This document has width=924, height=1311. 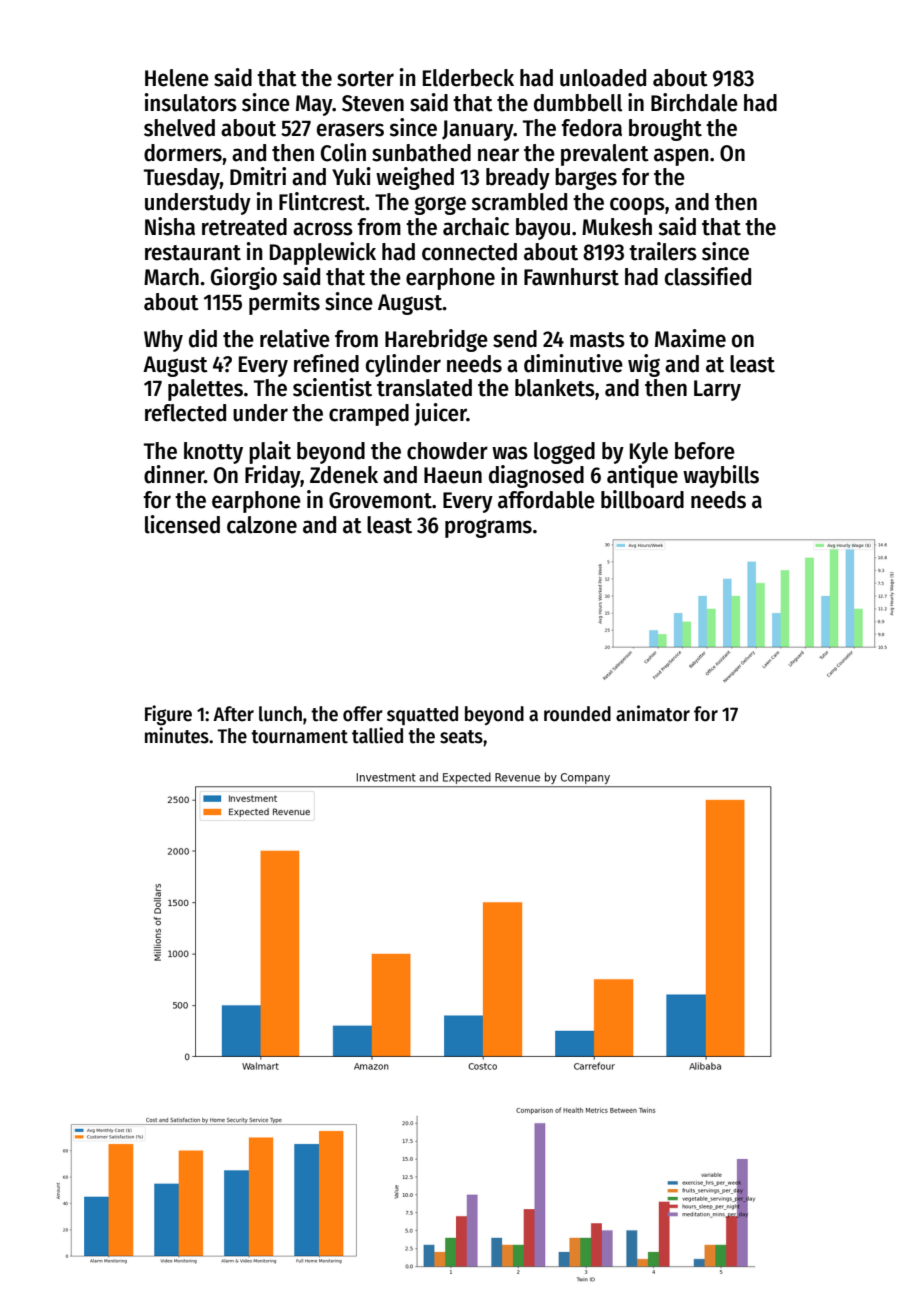 What do you see at coordinates (705, 451) in the document?
I see `before` at bounding box center [705, 451].
